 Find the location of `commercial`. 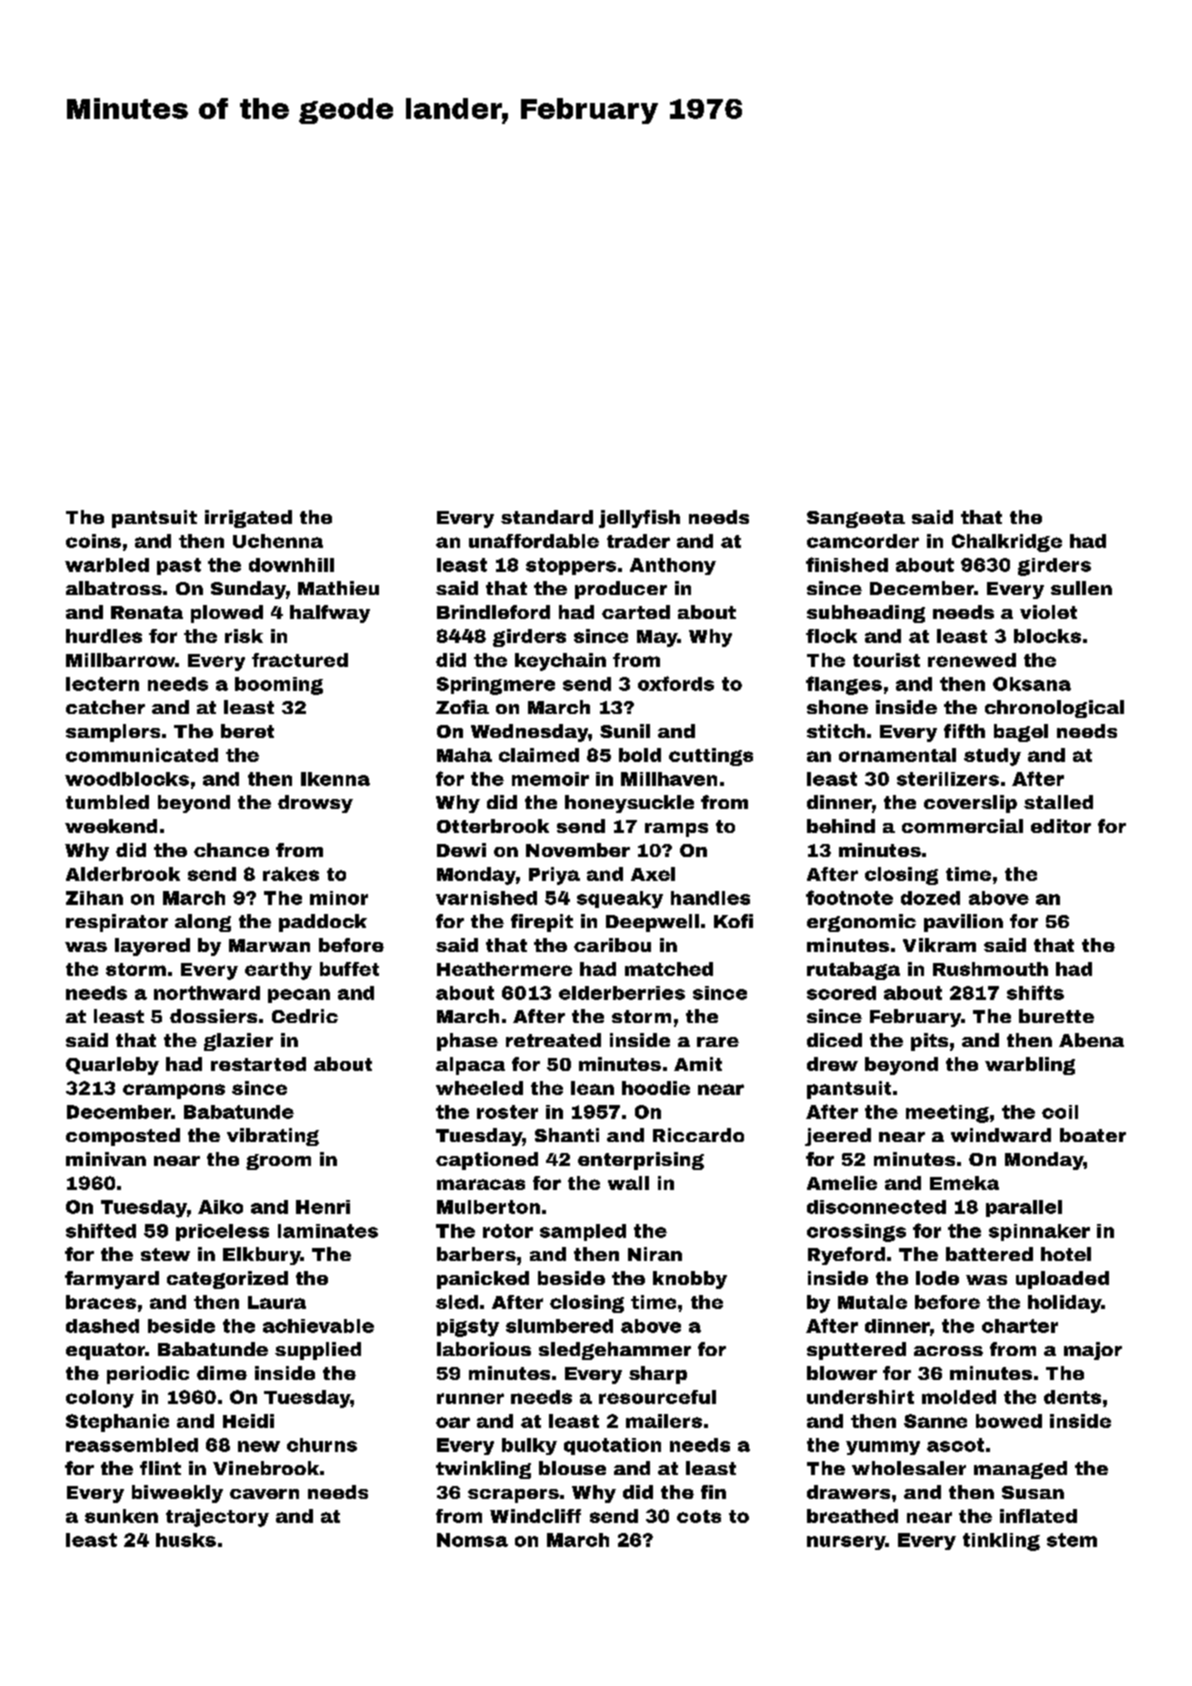

commercial is located at coordinates (962, 826).
